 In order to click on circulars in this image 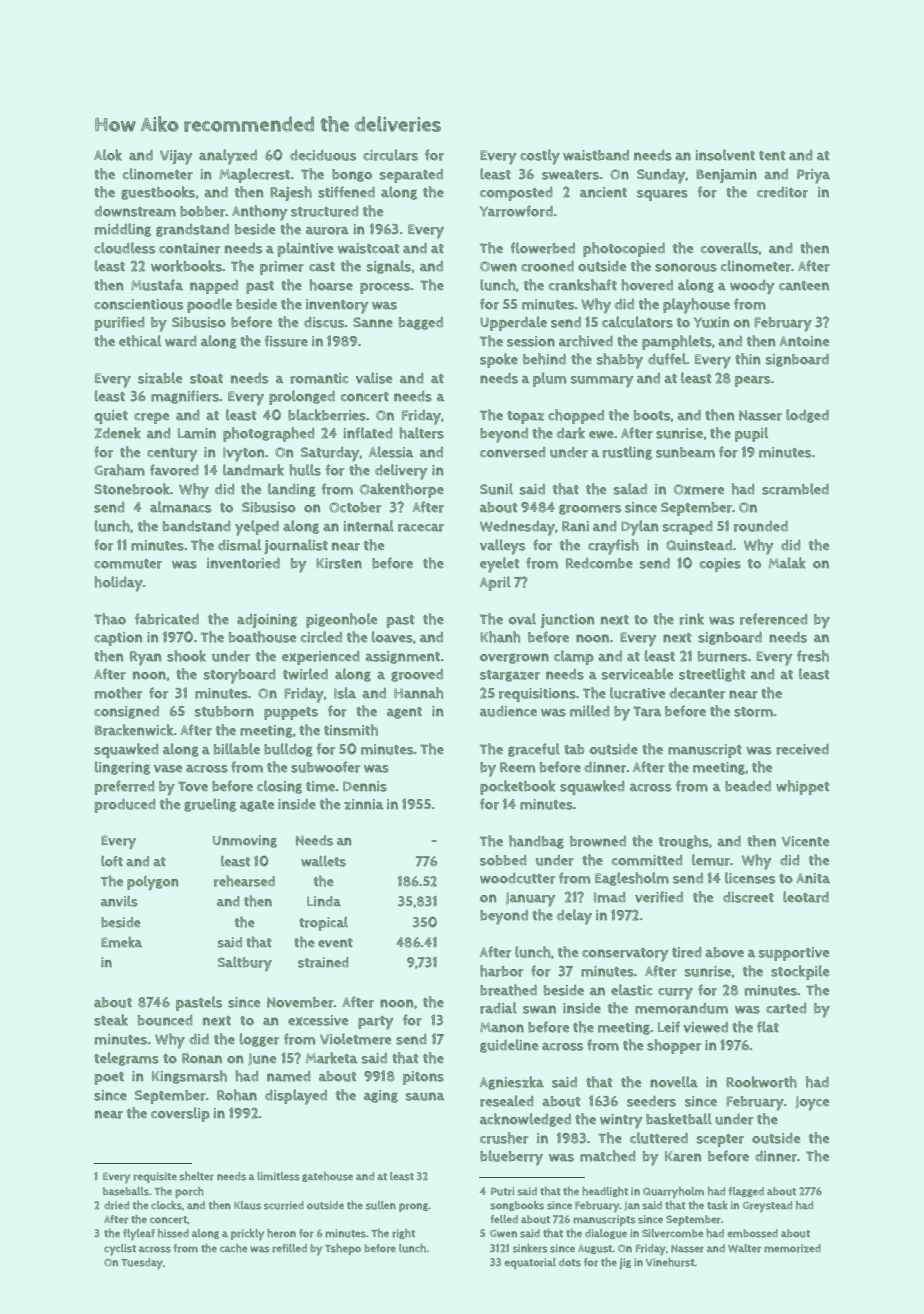, I will do `click(390, 155)`.
